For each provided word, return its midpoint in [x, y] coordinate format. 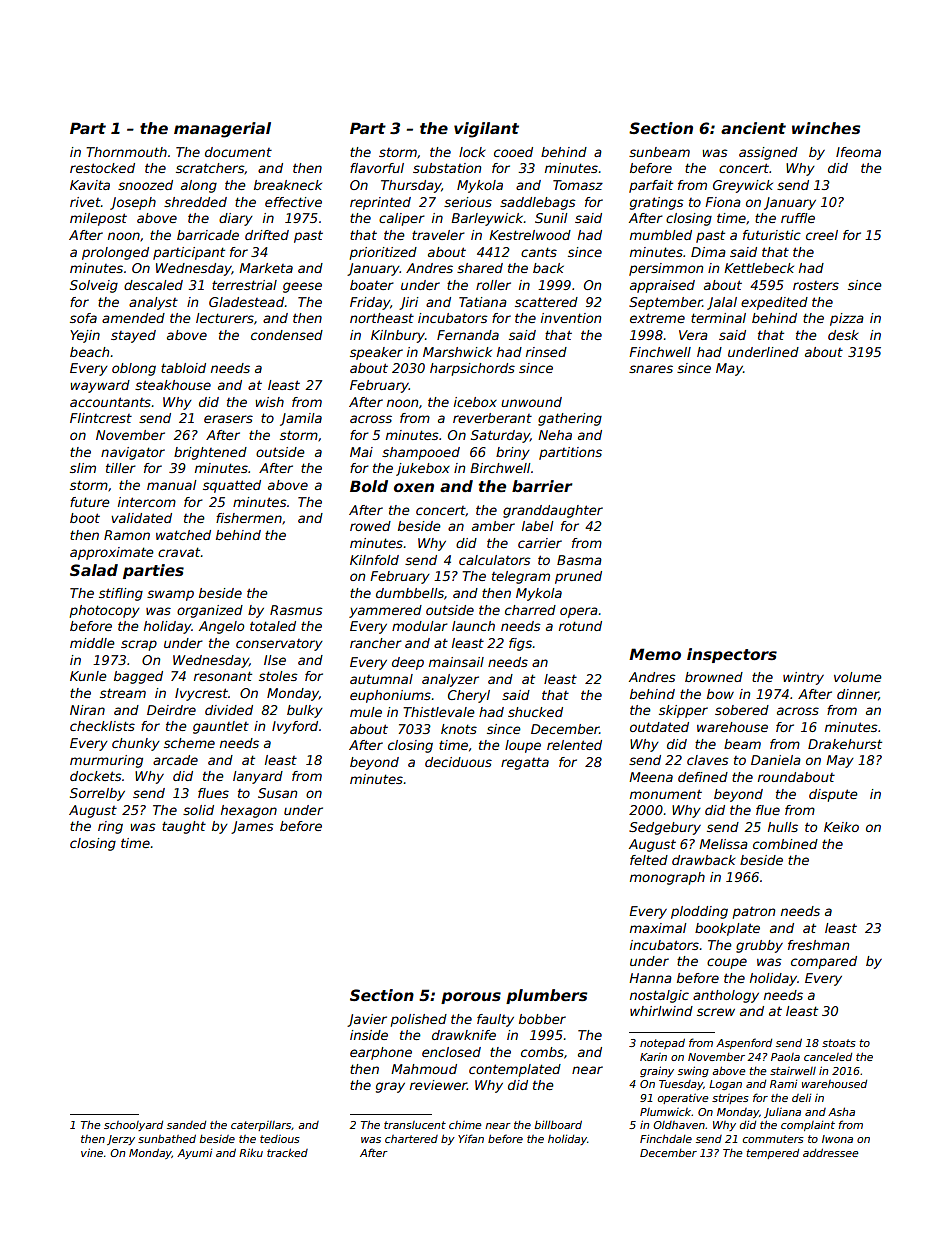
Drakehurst [845, 744]
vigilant [486, 130]
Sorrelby [97, 794]
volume [858, 677]
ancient [753, 128]
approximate [112, 553]
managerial [222, 130]
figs [520, 644]
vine [92, 1152]
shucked [535, 712]
